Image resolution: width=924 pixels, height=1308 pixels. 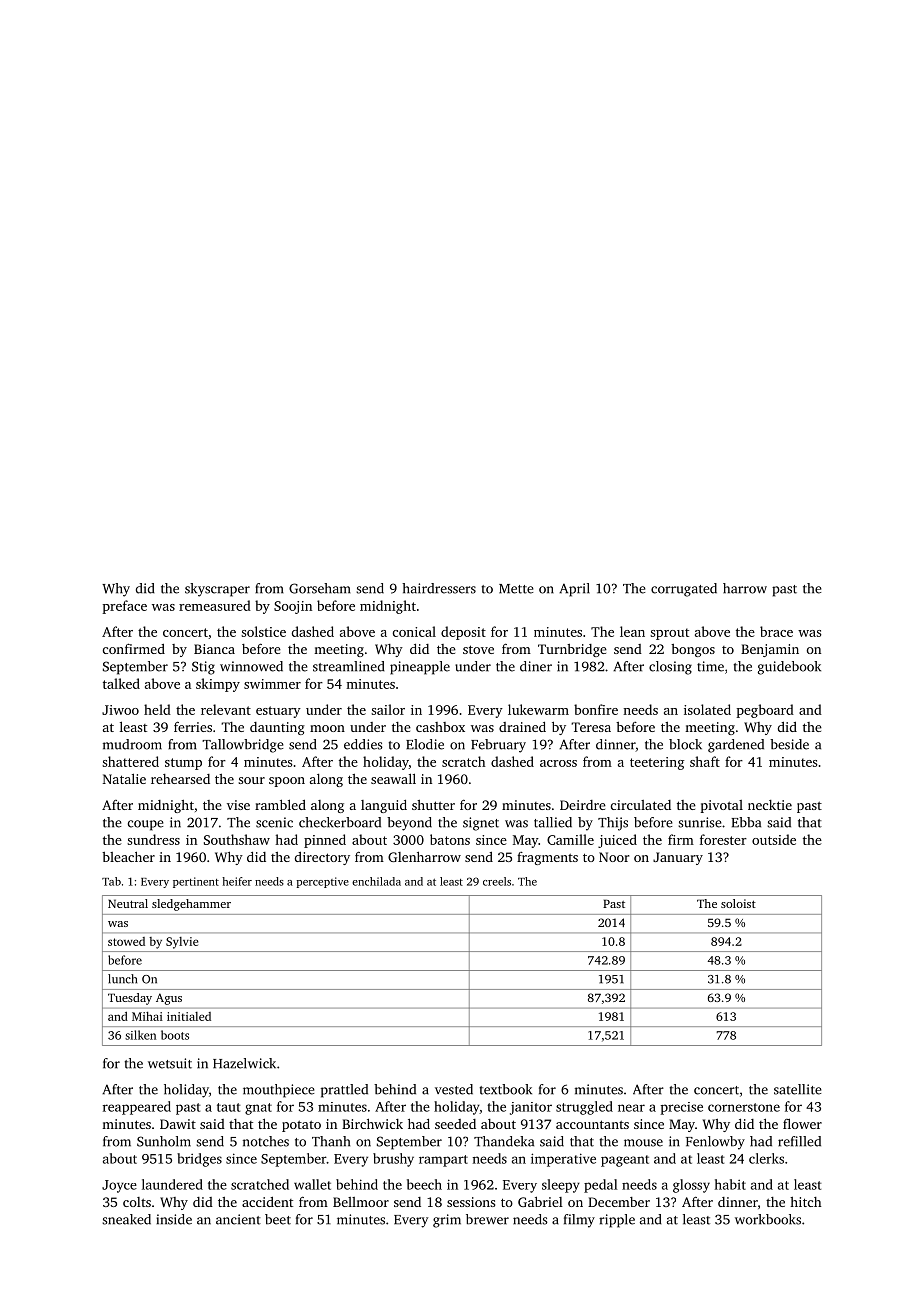 What do you see at coordinates (203, 668) in the page?
I see `Stig` at bounding box center [203, 668].
